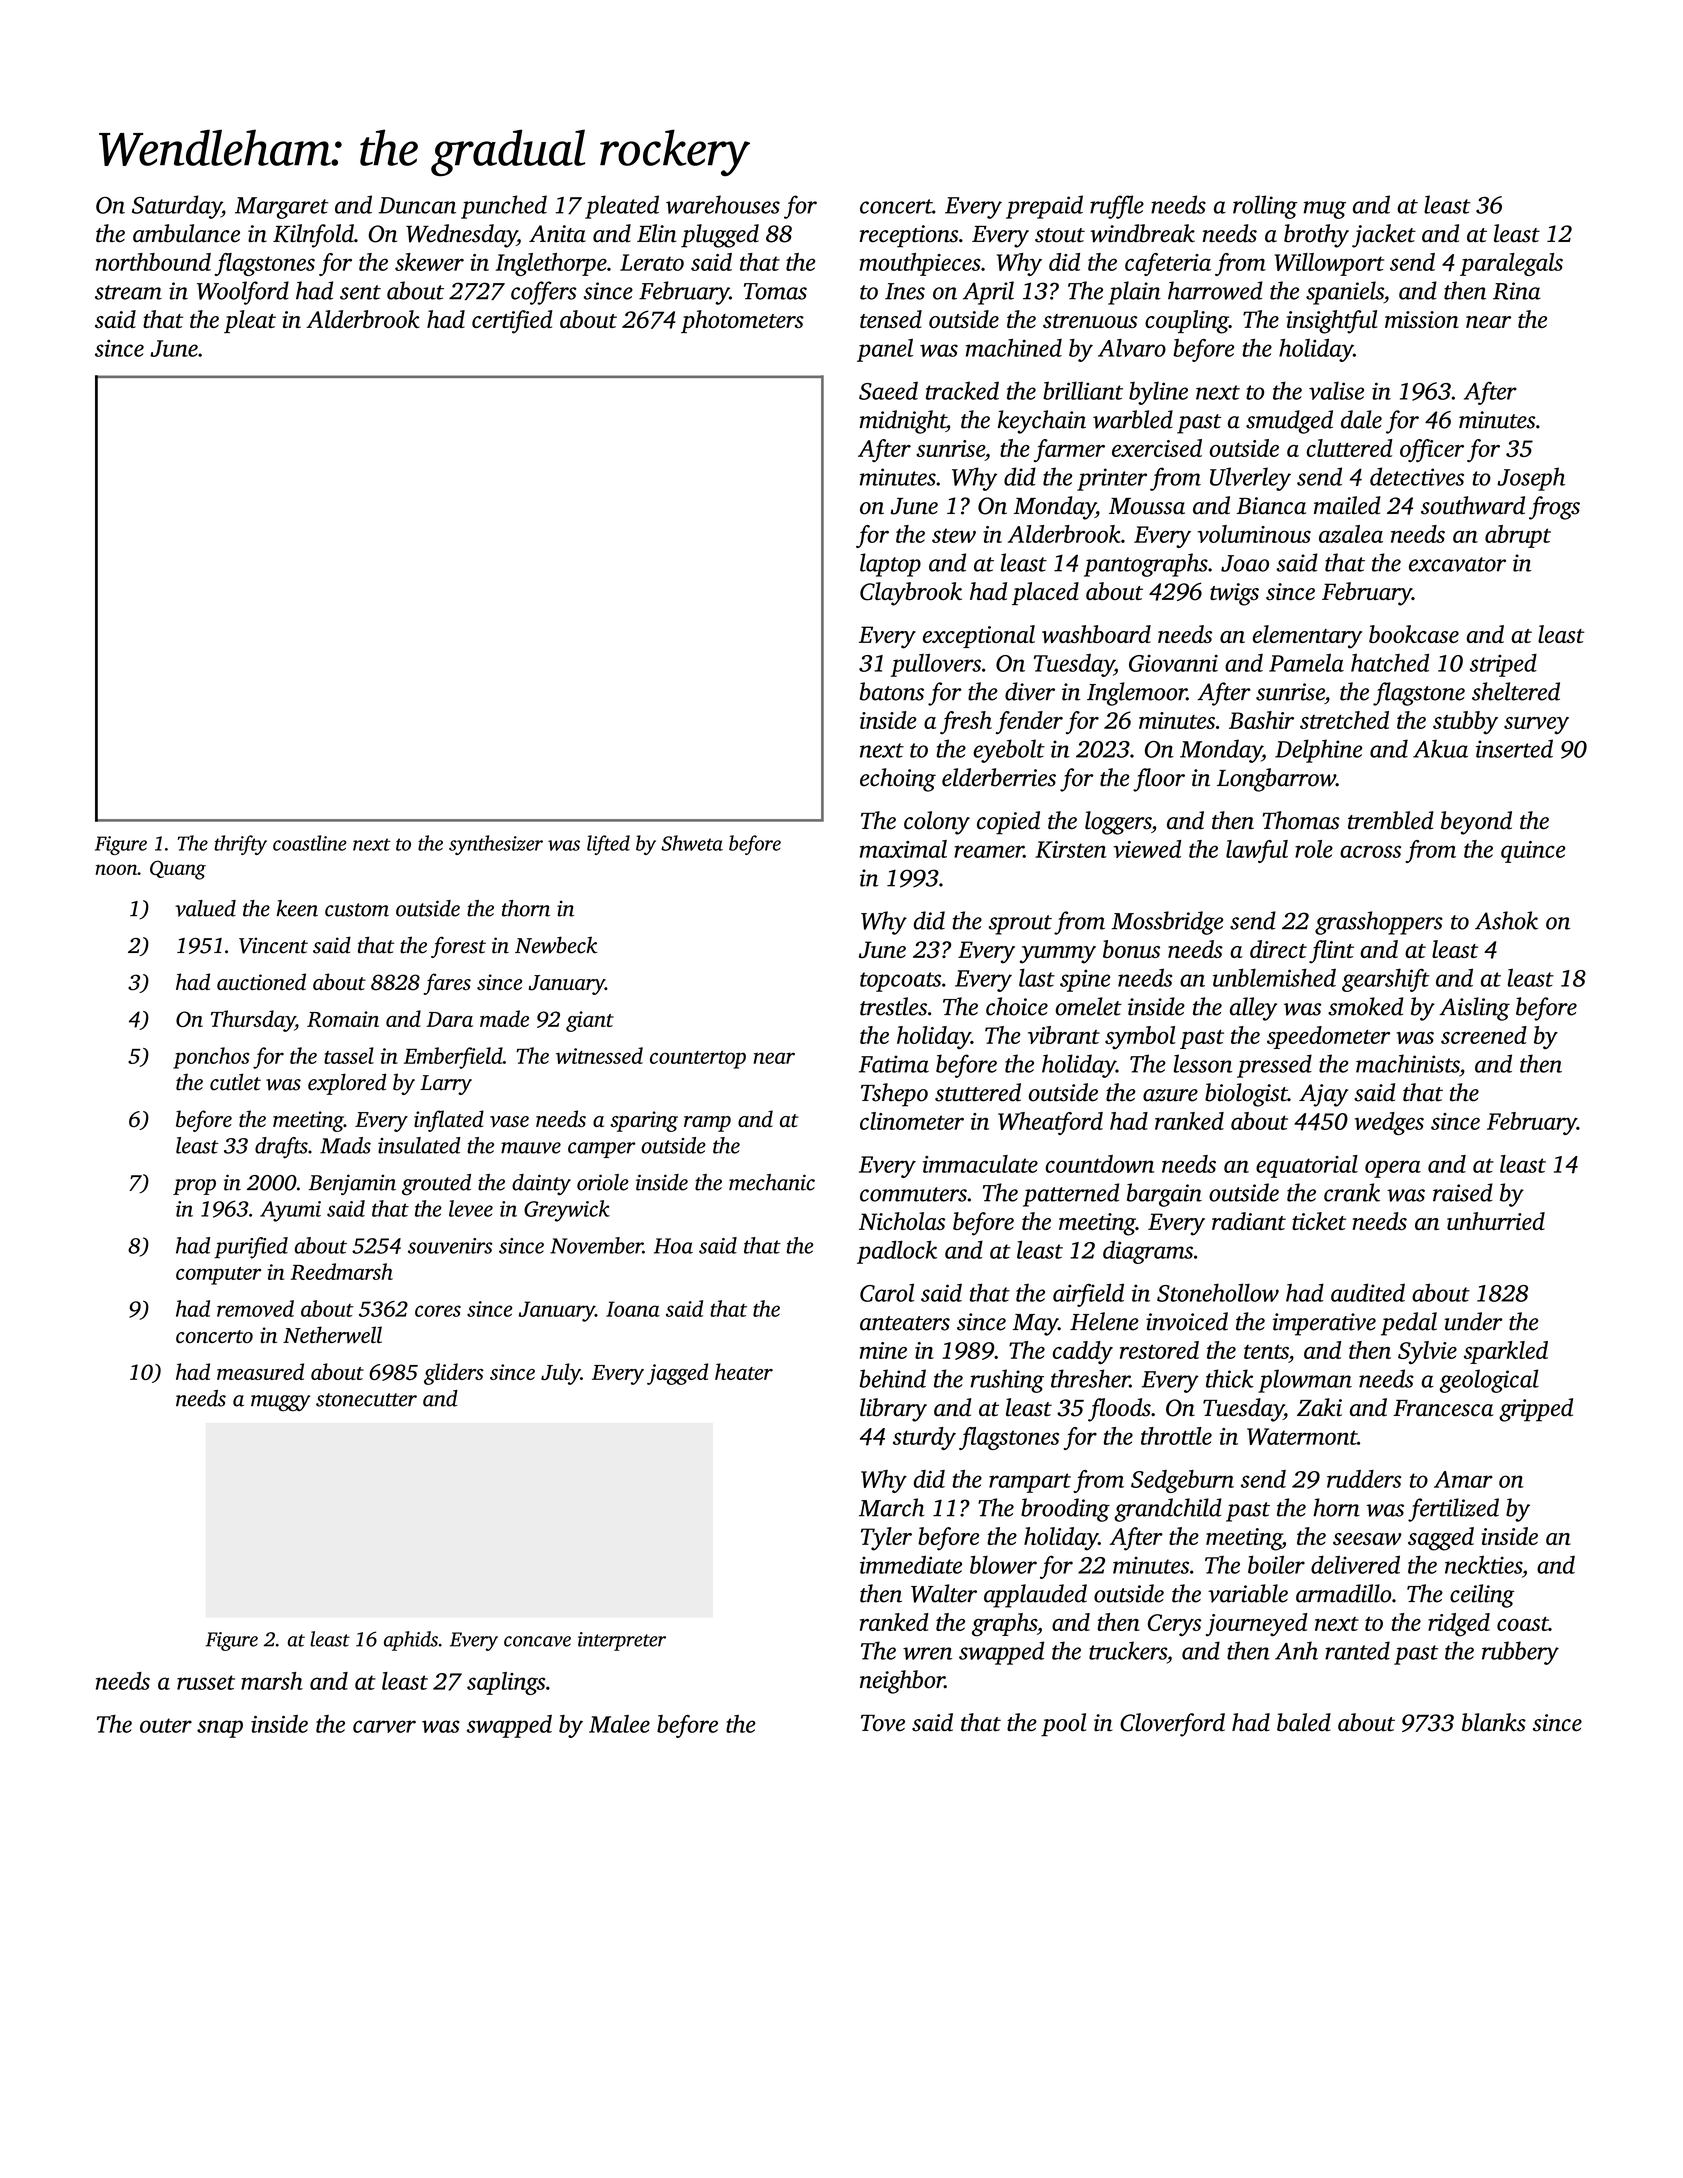 This screenshot has height=2178, width=1683. Describe the element at coordinates (1050, 1123) in the screenshot. I see `Wheatford` at that location.
